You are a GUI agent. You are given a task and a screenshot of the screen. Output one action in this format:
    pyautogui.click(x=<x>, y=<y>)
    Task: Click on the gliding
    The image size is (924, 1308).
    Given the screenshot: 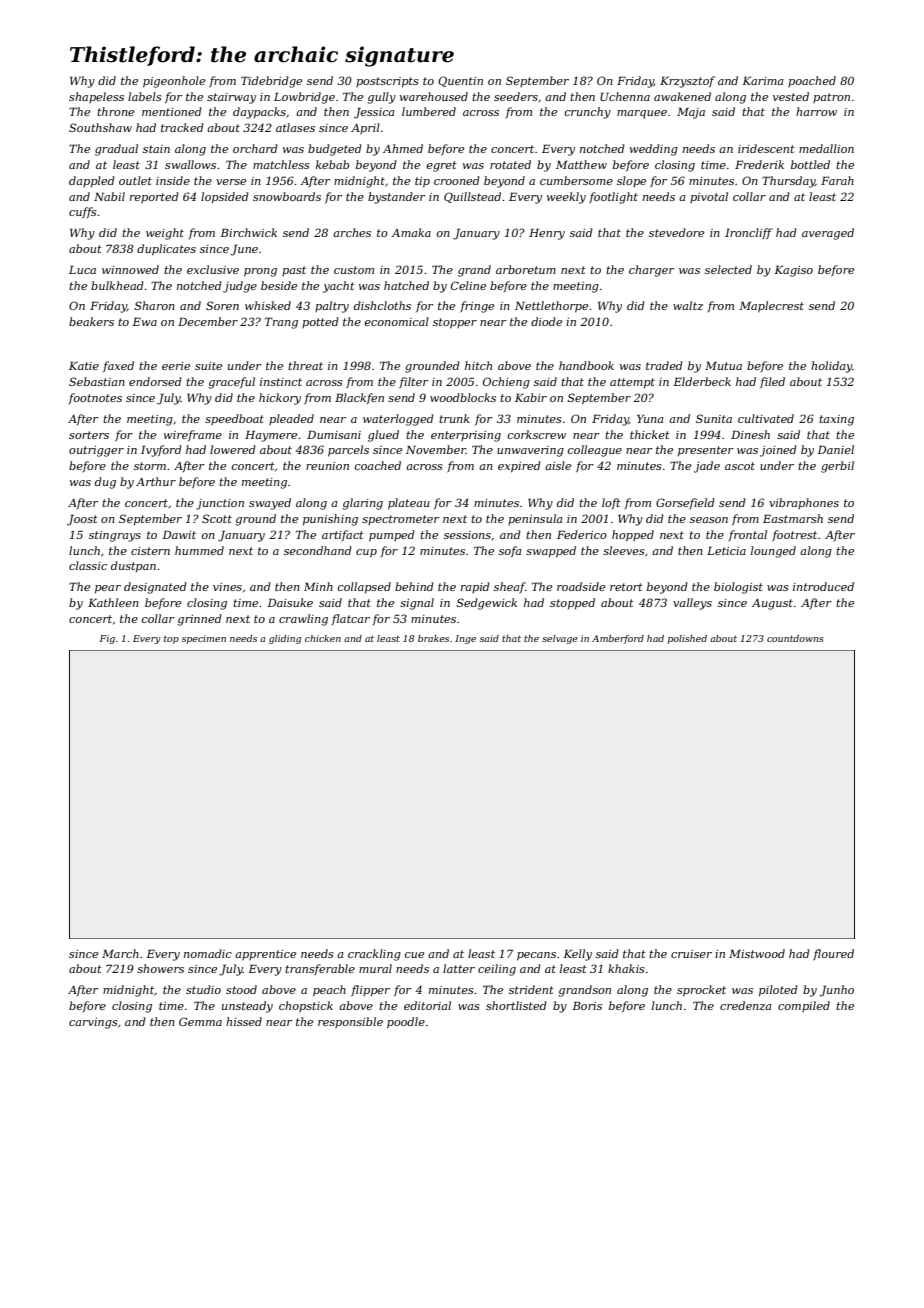 What is the action you would take?
    pyautogui.click(x=285, y=639)
